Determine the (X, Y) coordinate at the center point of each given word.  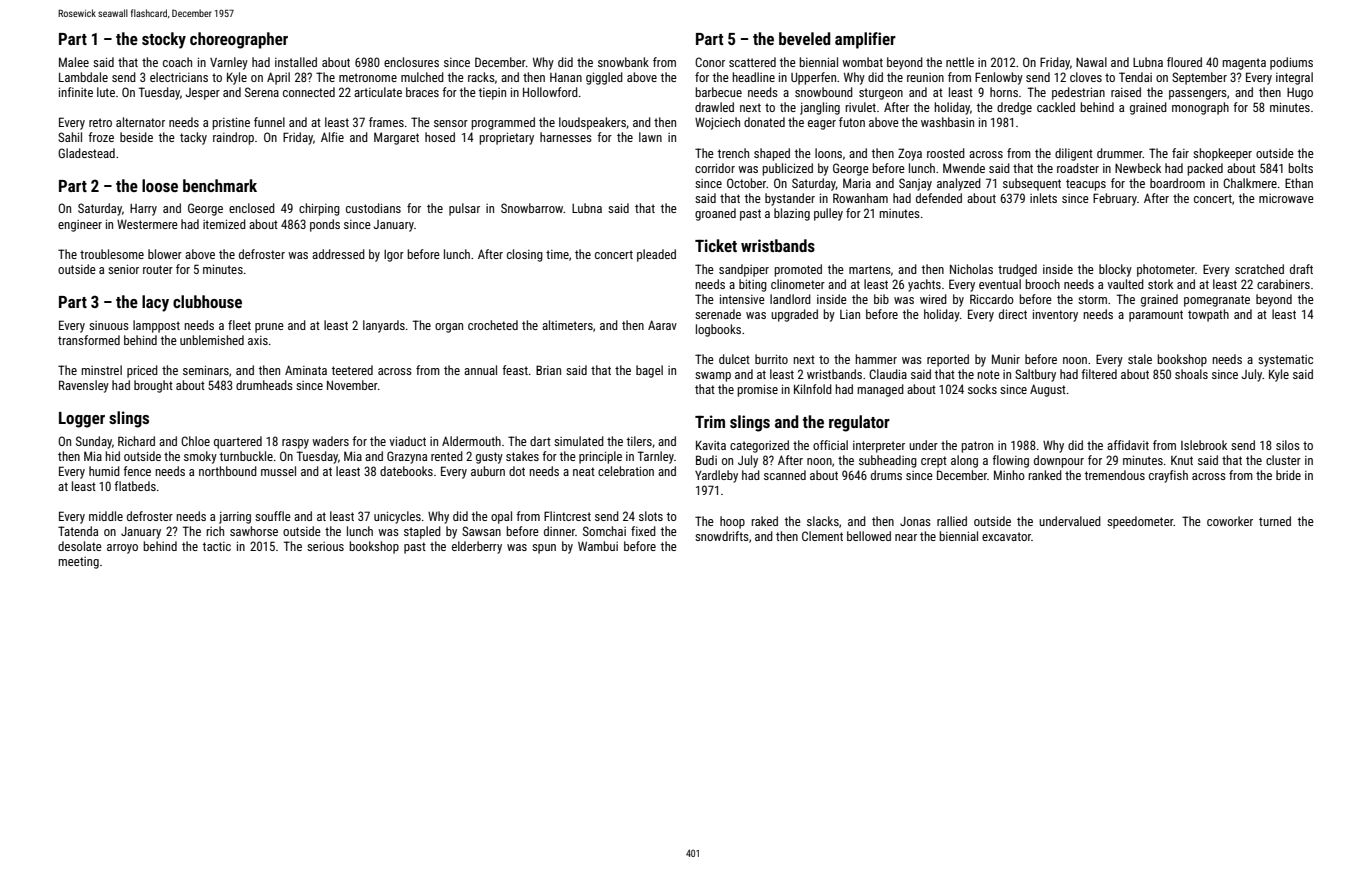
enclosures (411, 62)
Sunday (94, 442)
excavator (1006, 536)
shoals (1191, 374)
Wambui (598, 546)
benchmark (220, 185)
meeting (78, 563)
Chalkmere (1250, 183)
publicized (787, 169)
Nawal (1091, 62)
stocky (164, 40)
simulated (579, 441)
